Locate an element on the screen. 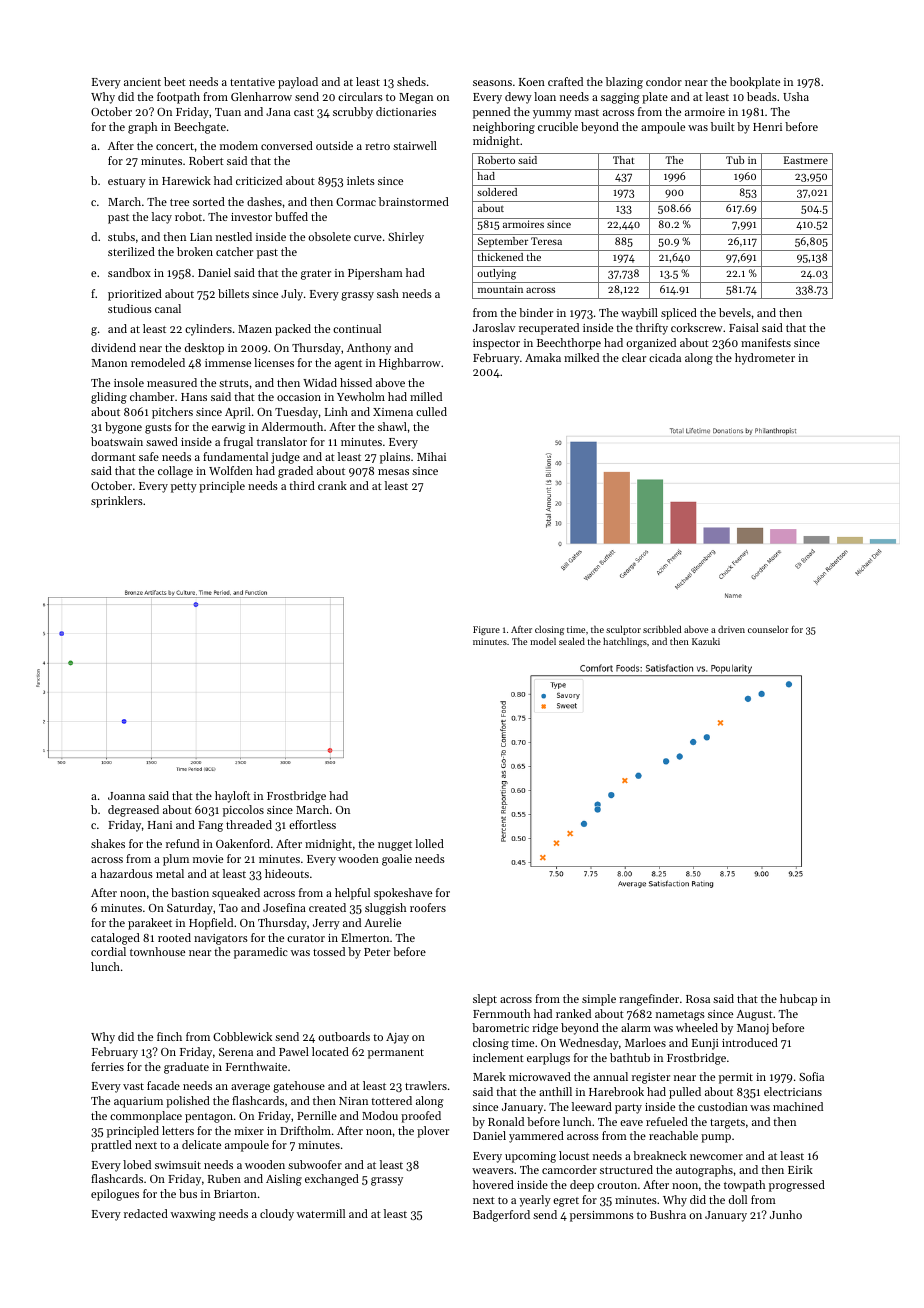 This screenshot has width=924, height=1308. beet is located at coordinates (175, 81).
